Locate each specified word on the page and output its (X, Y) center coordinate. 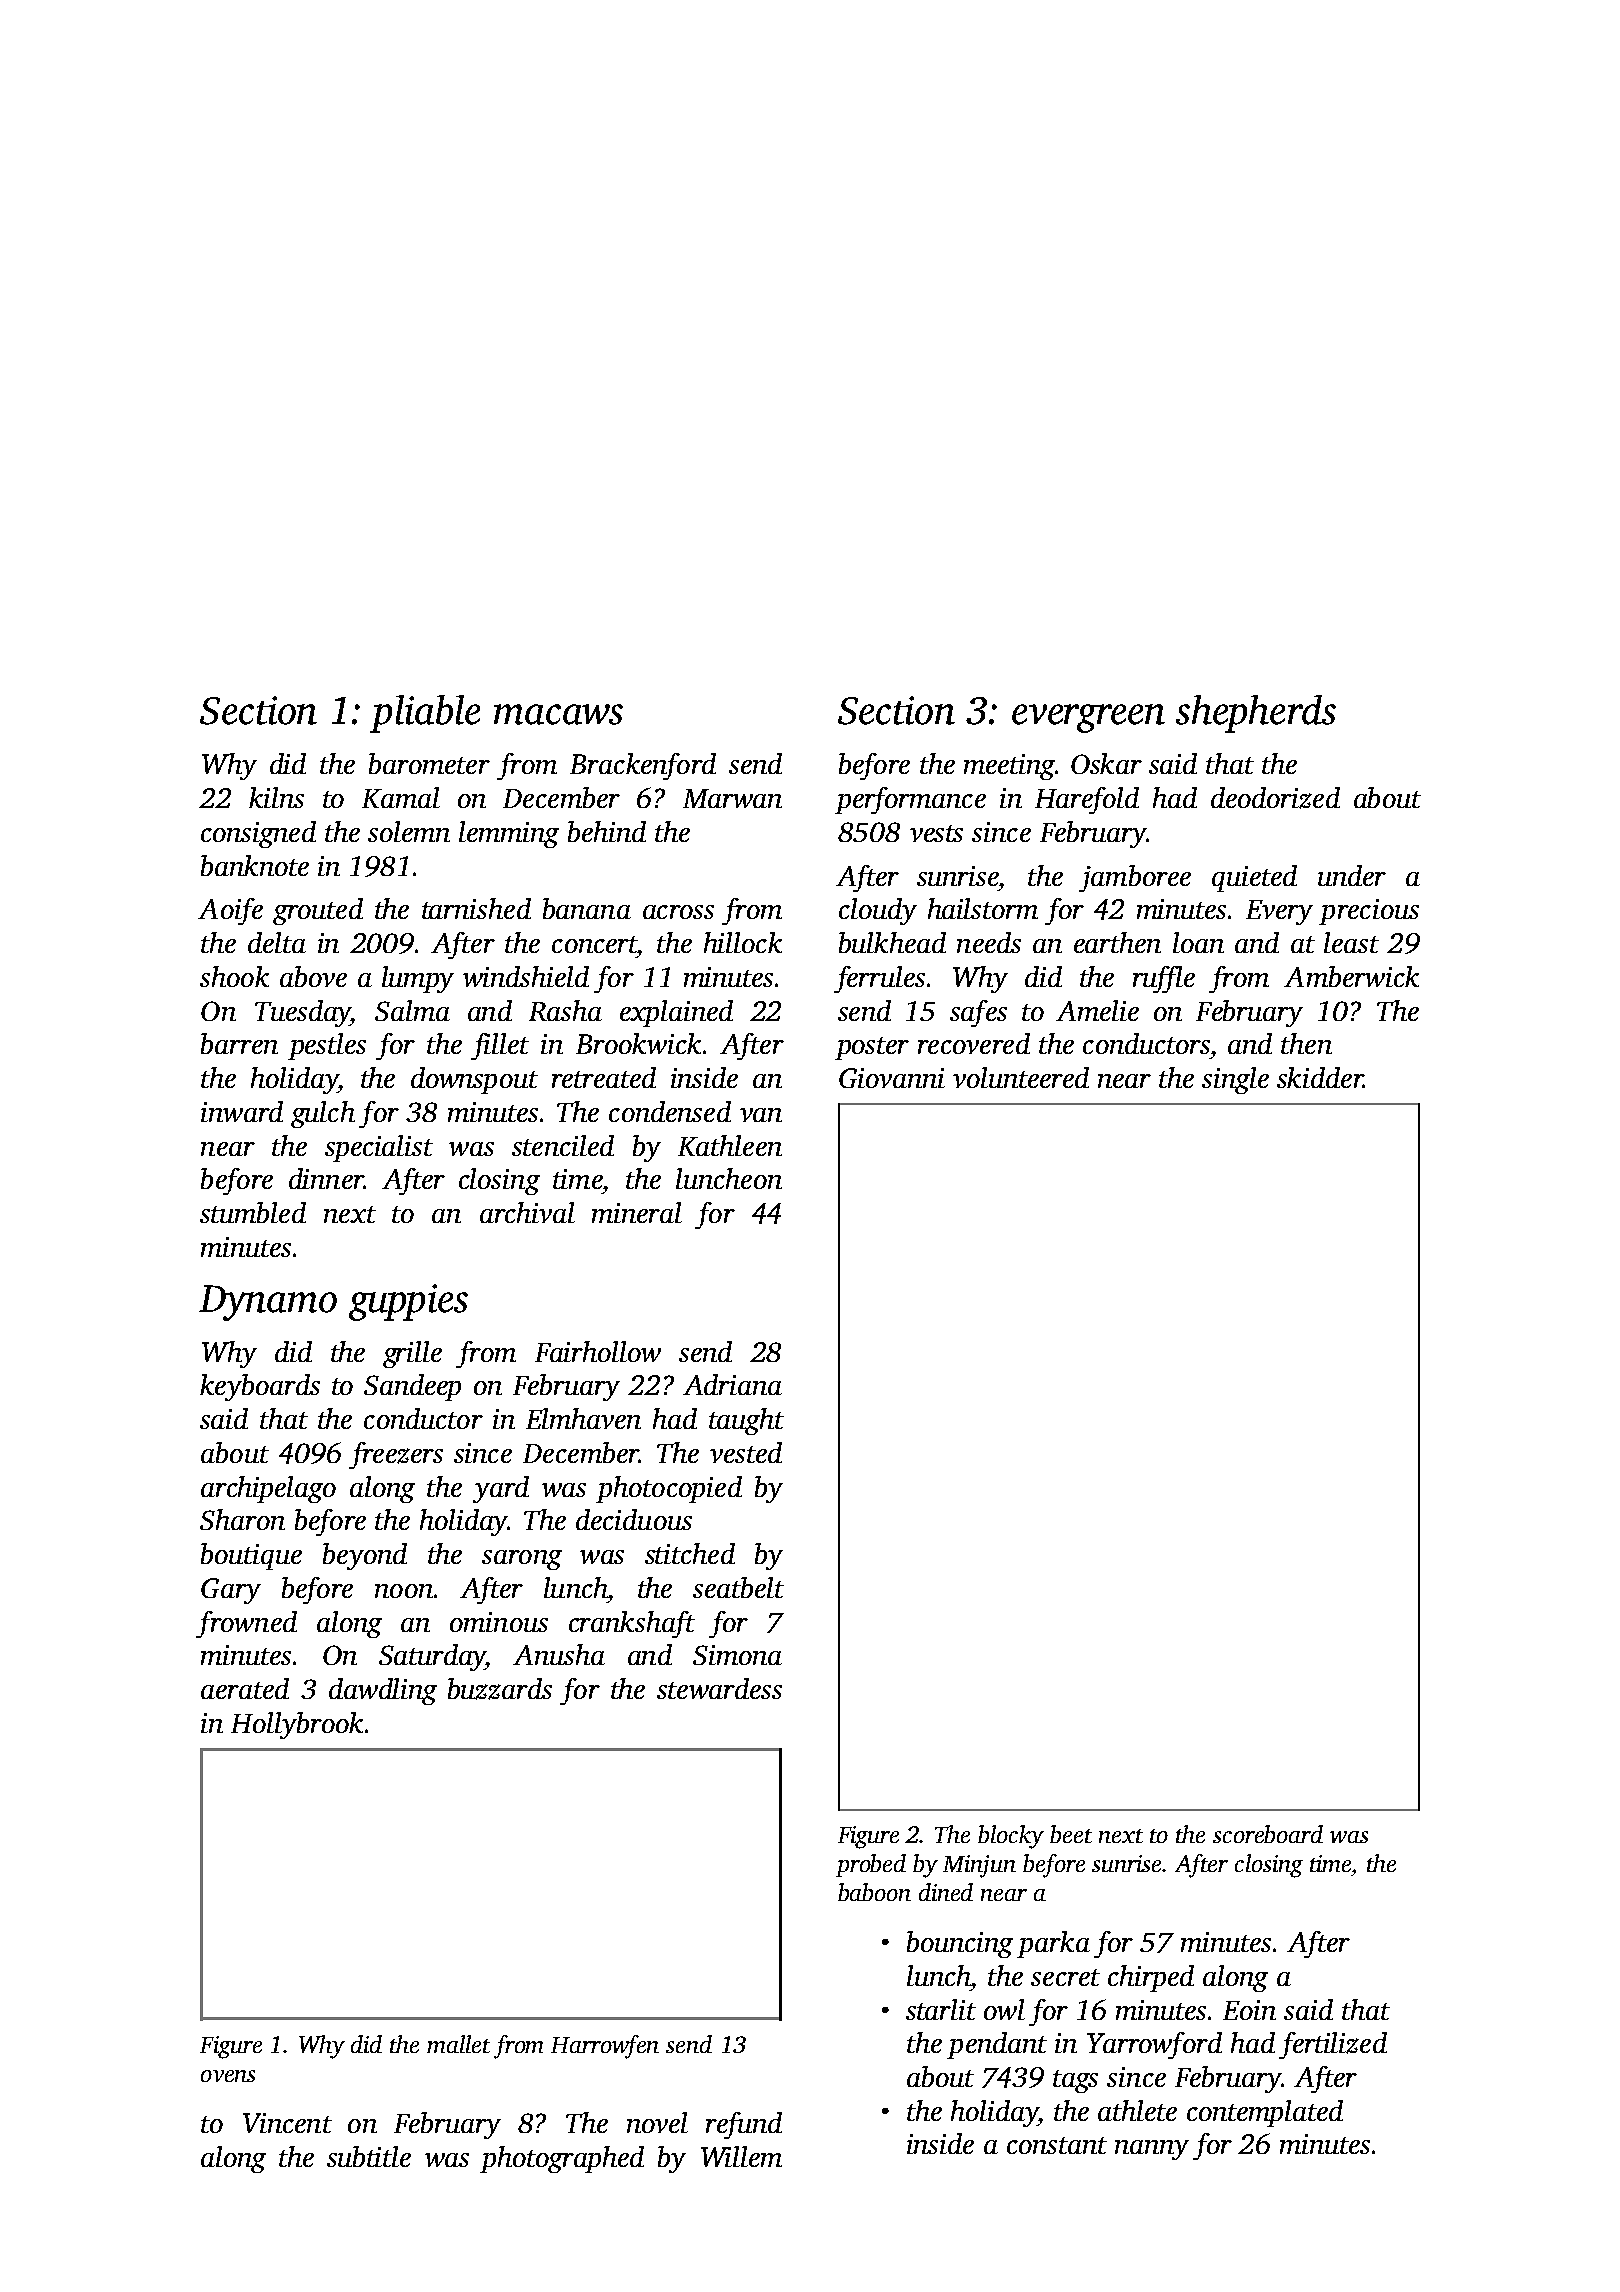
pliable (425, 714)
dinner (326, 1178)
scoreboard (1268, 1834)
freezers (396, 1455)
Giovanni (892, 1078)
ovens (228, 2076)
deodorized (1275, 798)
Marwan (732, 798)
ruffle (1164, 979)
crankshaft (632, 1624)
